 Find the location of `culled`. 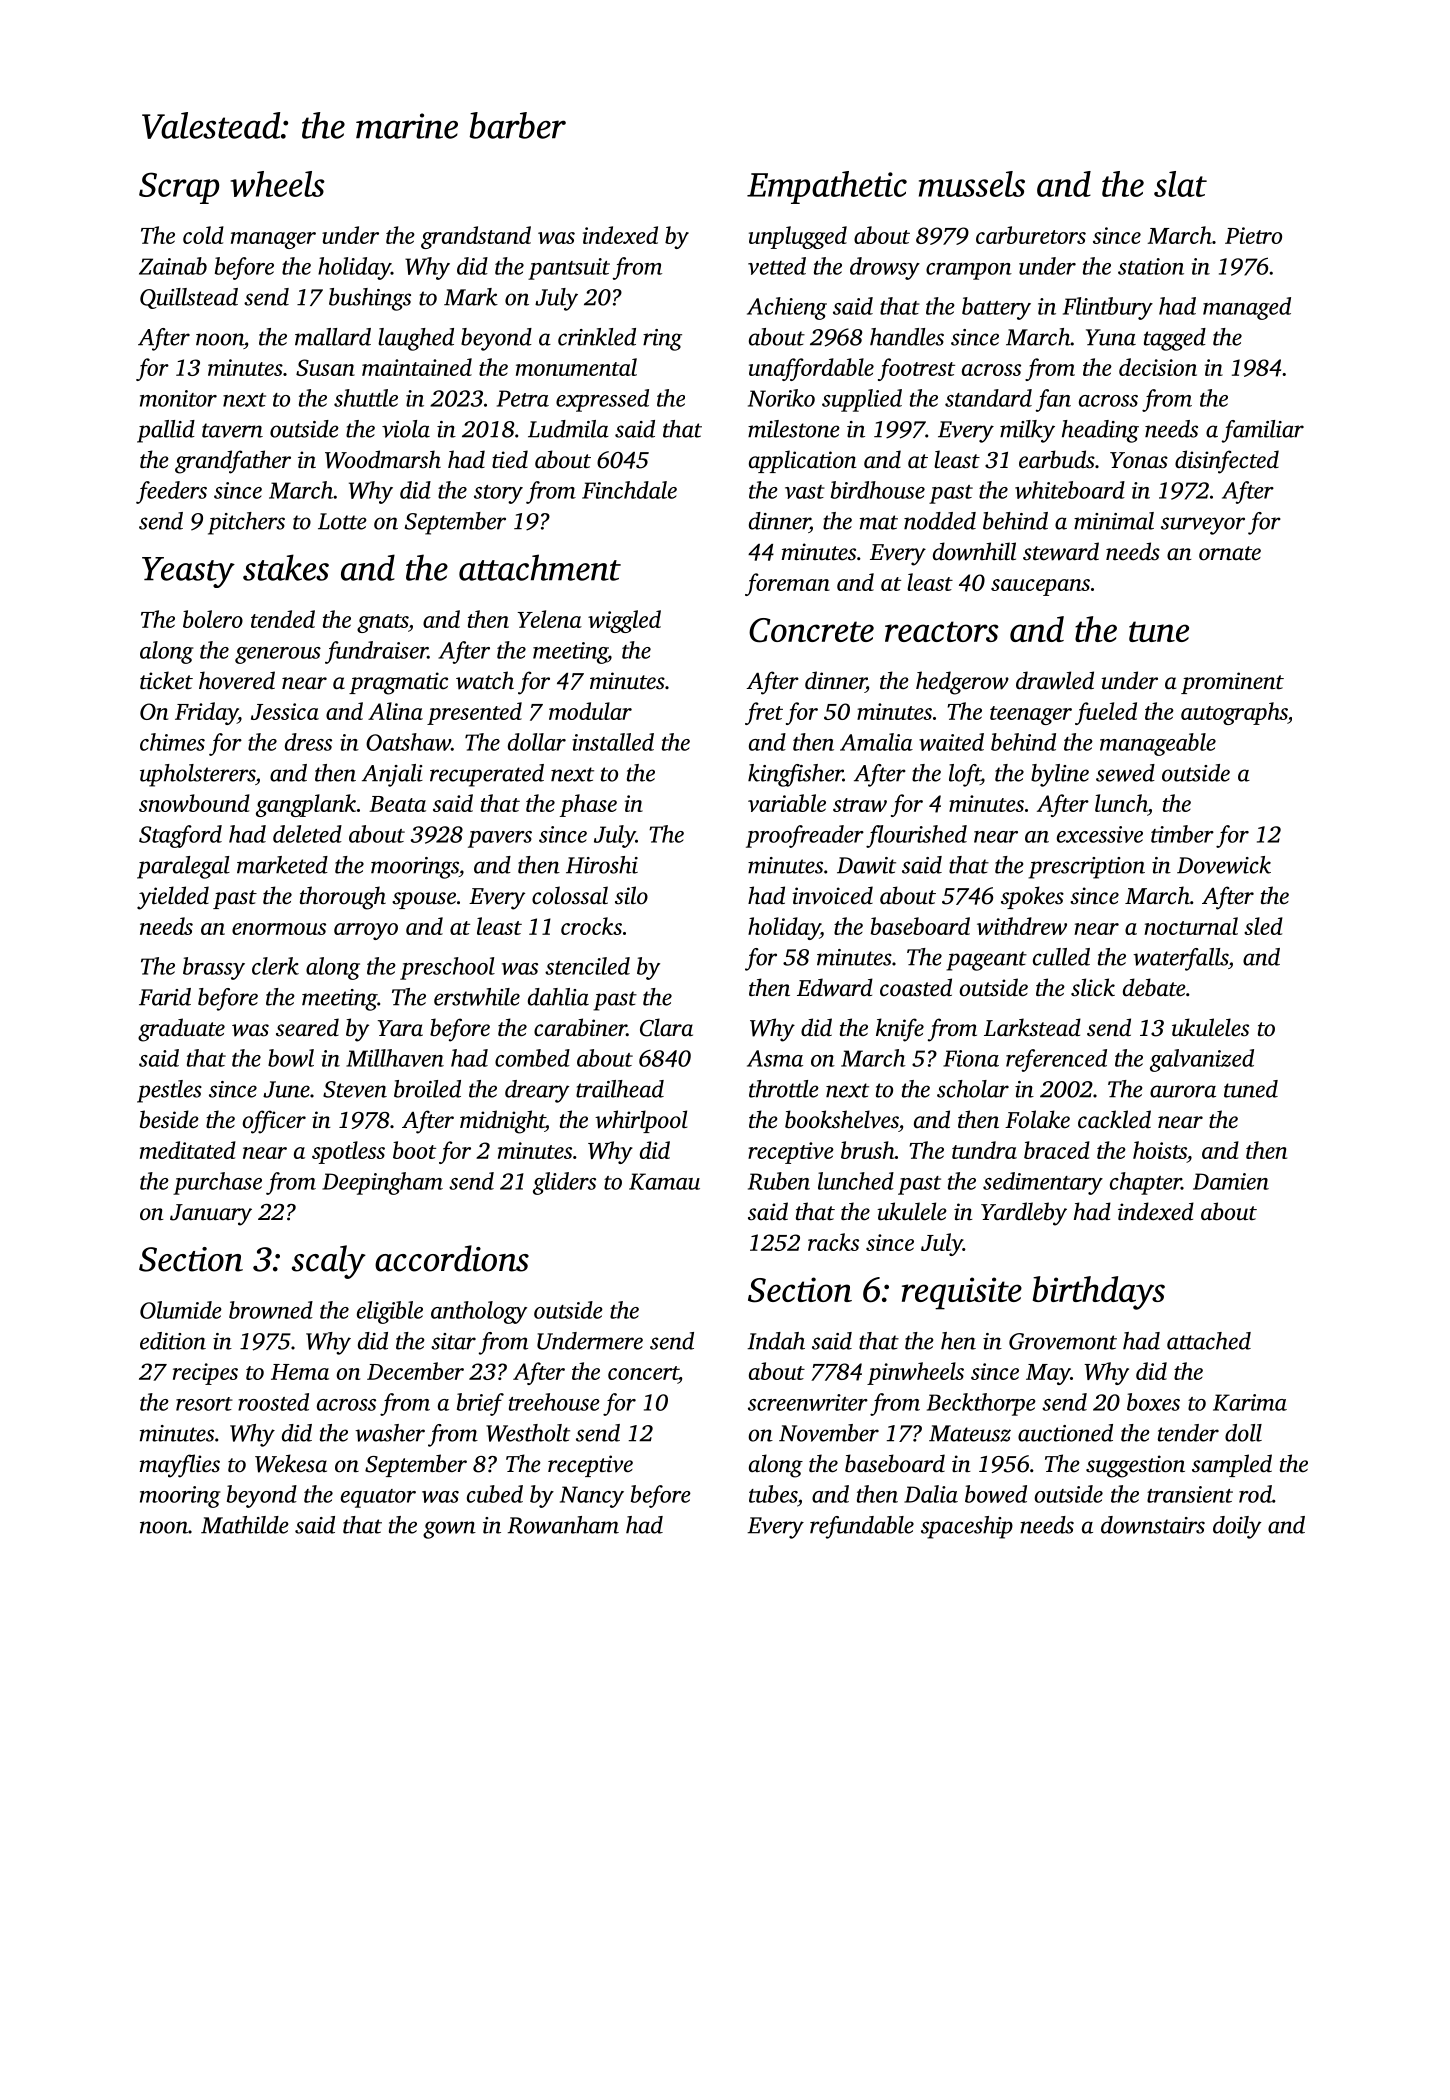

culled is located at coordinates (1061, 957).
